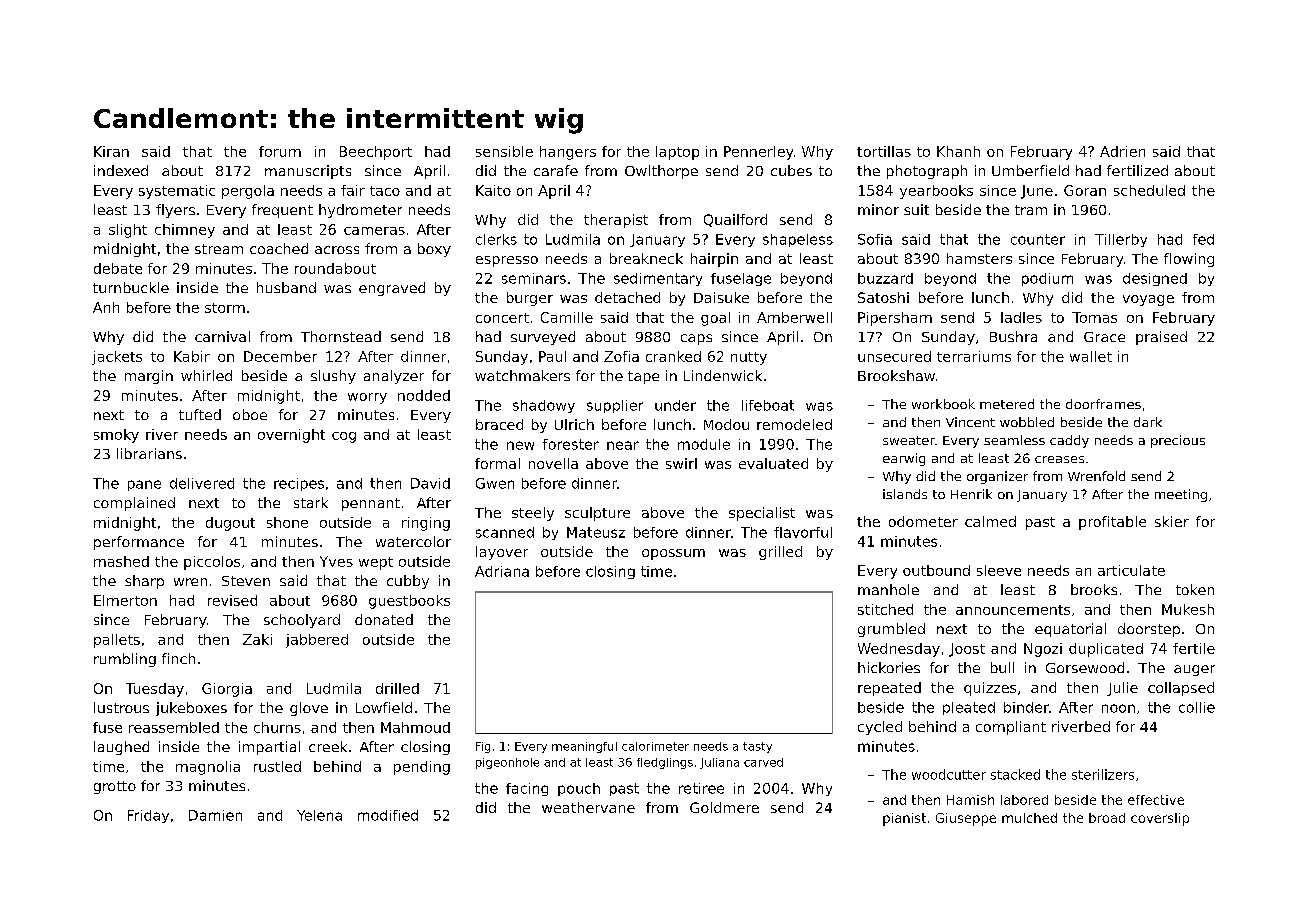 This screenshot has height=924, width=1308. Describe the element at coordinates (215, 815) in the screenshot. I see `Damien` at that location.
